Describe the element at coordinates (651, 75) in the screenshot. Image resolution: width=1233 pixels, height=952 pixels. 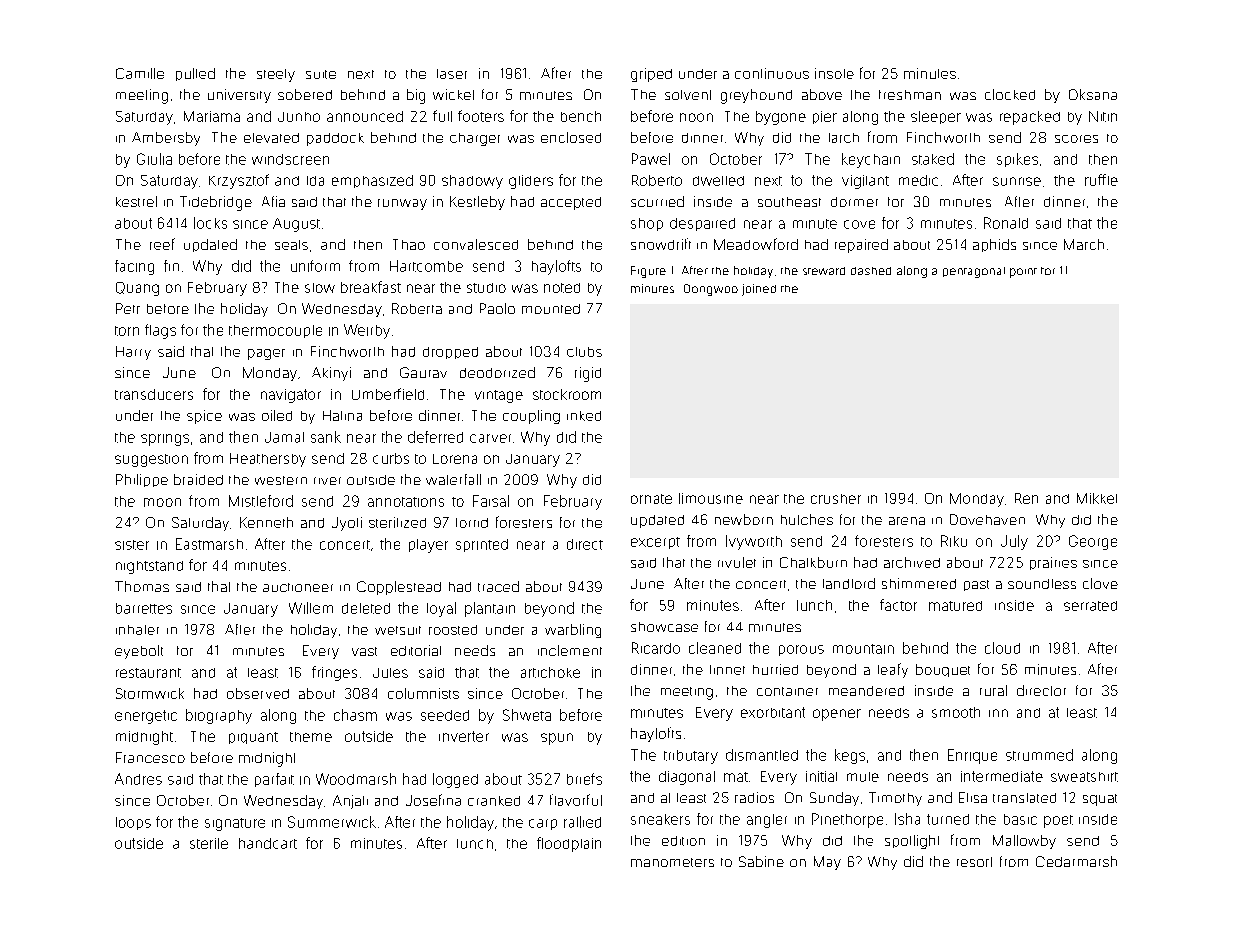
I see `griped` at that location.
